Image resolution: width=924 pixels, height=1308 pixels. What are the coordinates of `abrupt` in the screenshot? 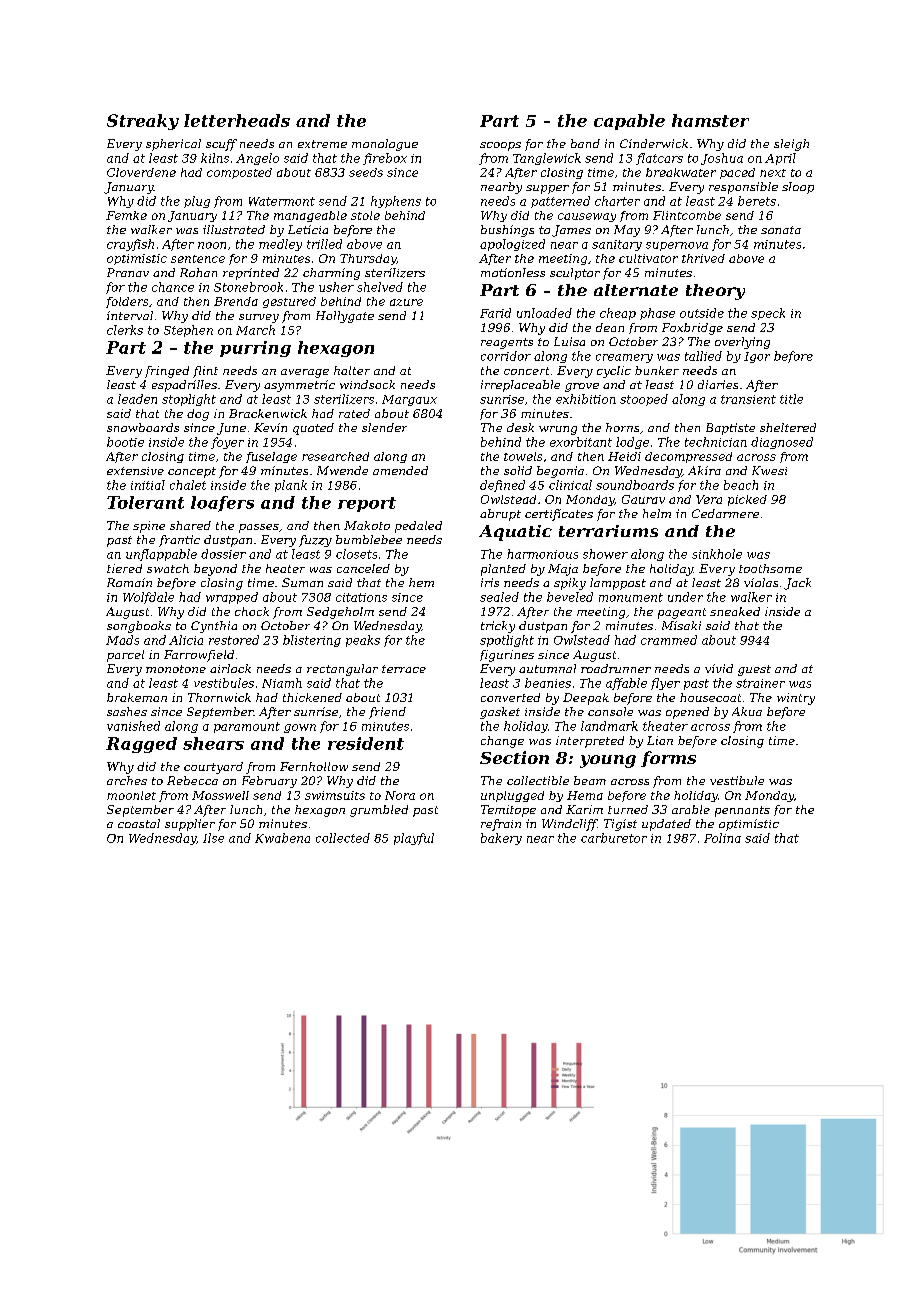 It's located at (500, 515).
